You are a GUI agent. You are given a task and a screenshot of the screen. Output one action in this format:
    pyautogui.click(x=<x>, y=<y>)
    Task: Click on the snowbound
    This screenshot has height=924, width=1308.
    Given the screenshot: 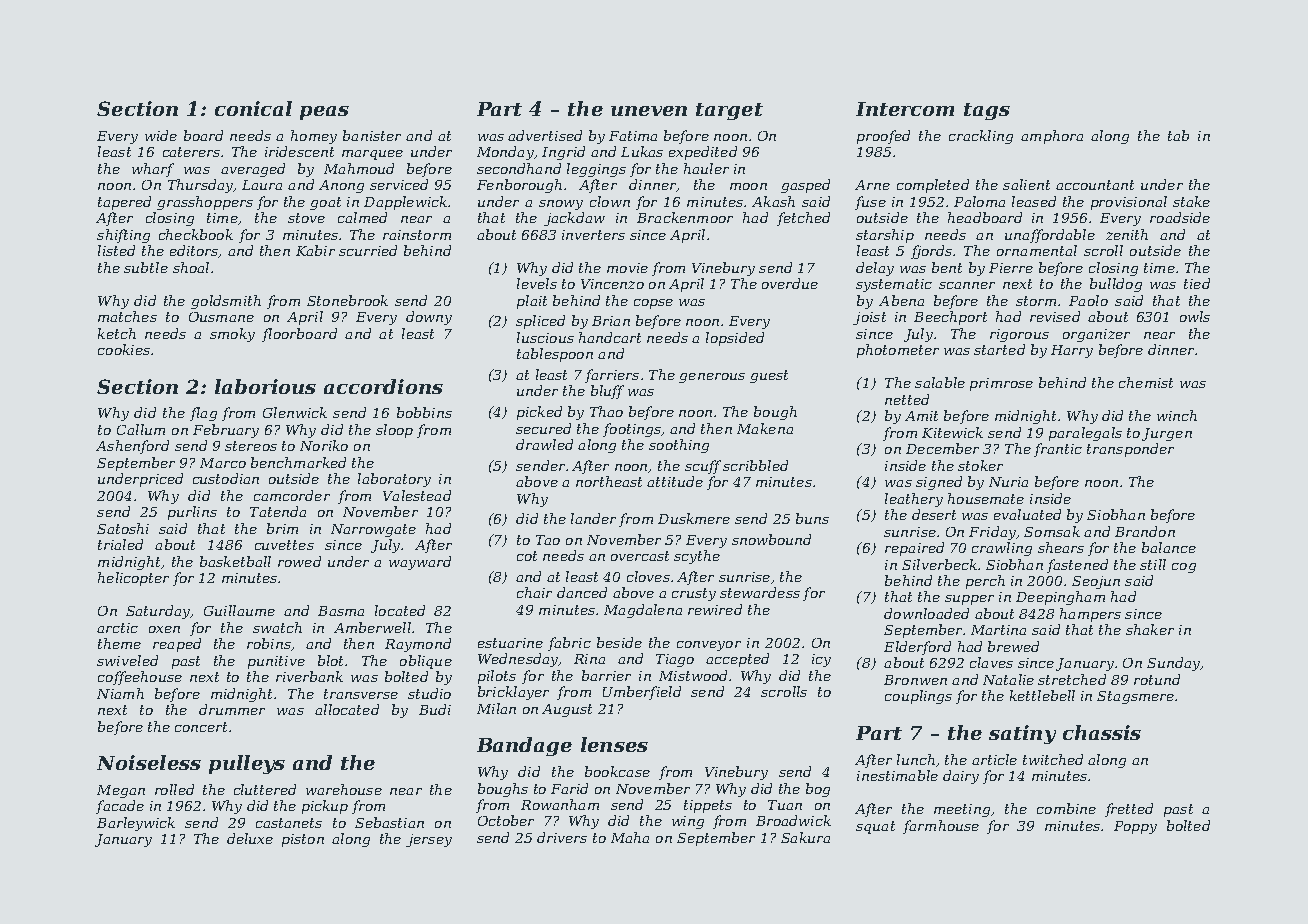 What is the action you would take?
    pyautogui.click(x=771, y=539)
